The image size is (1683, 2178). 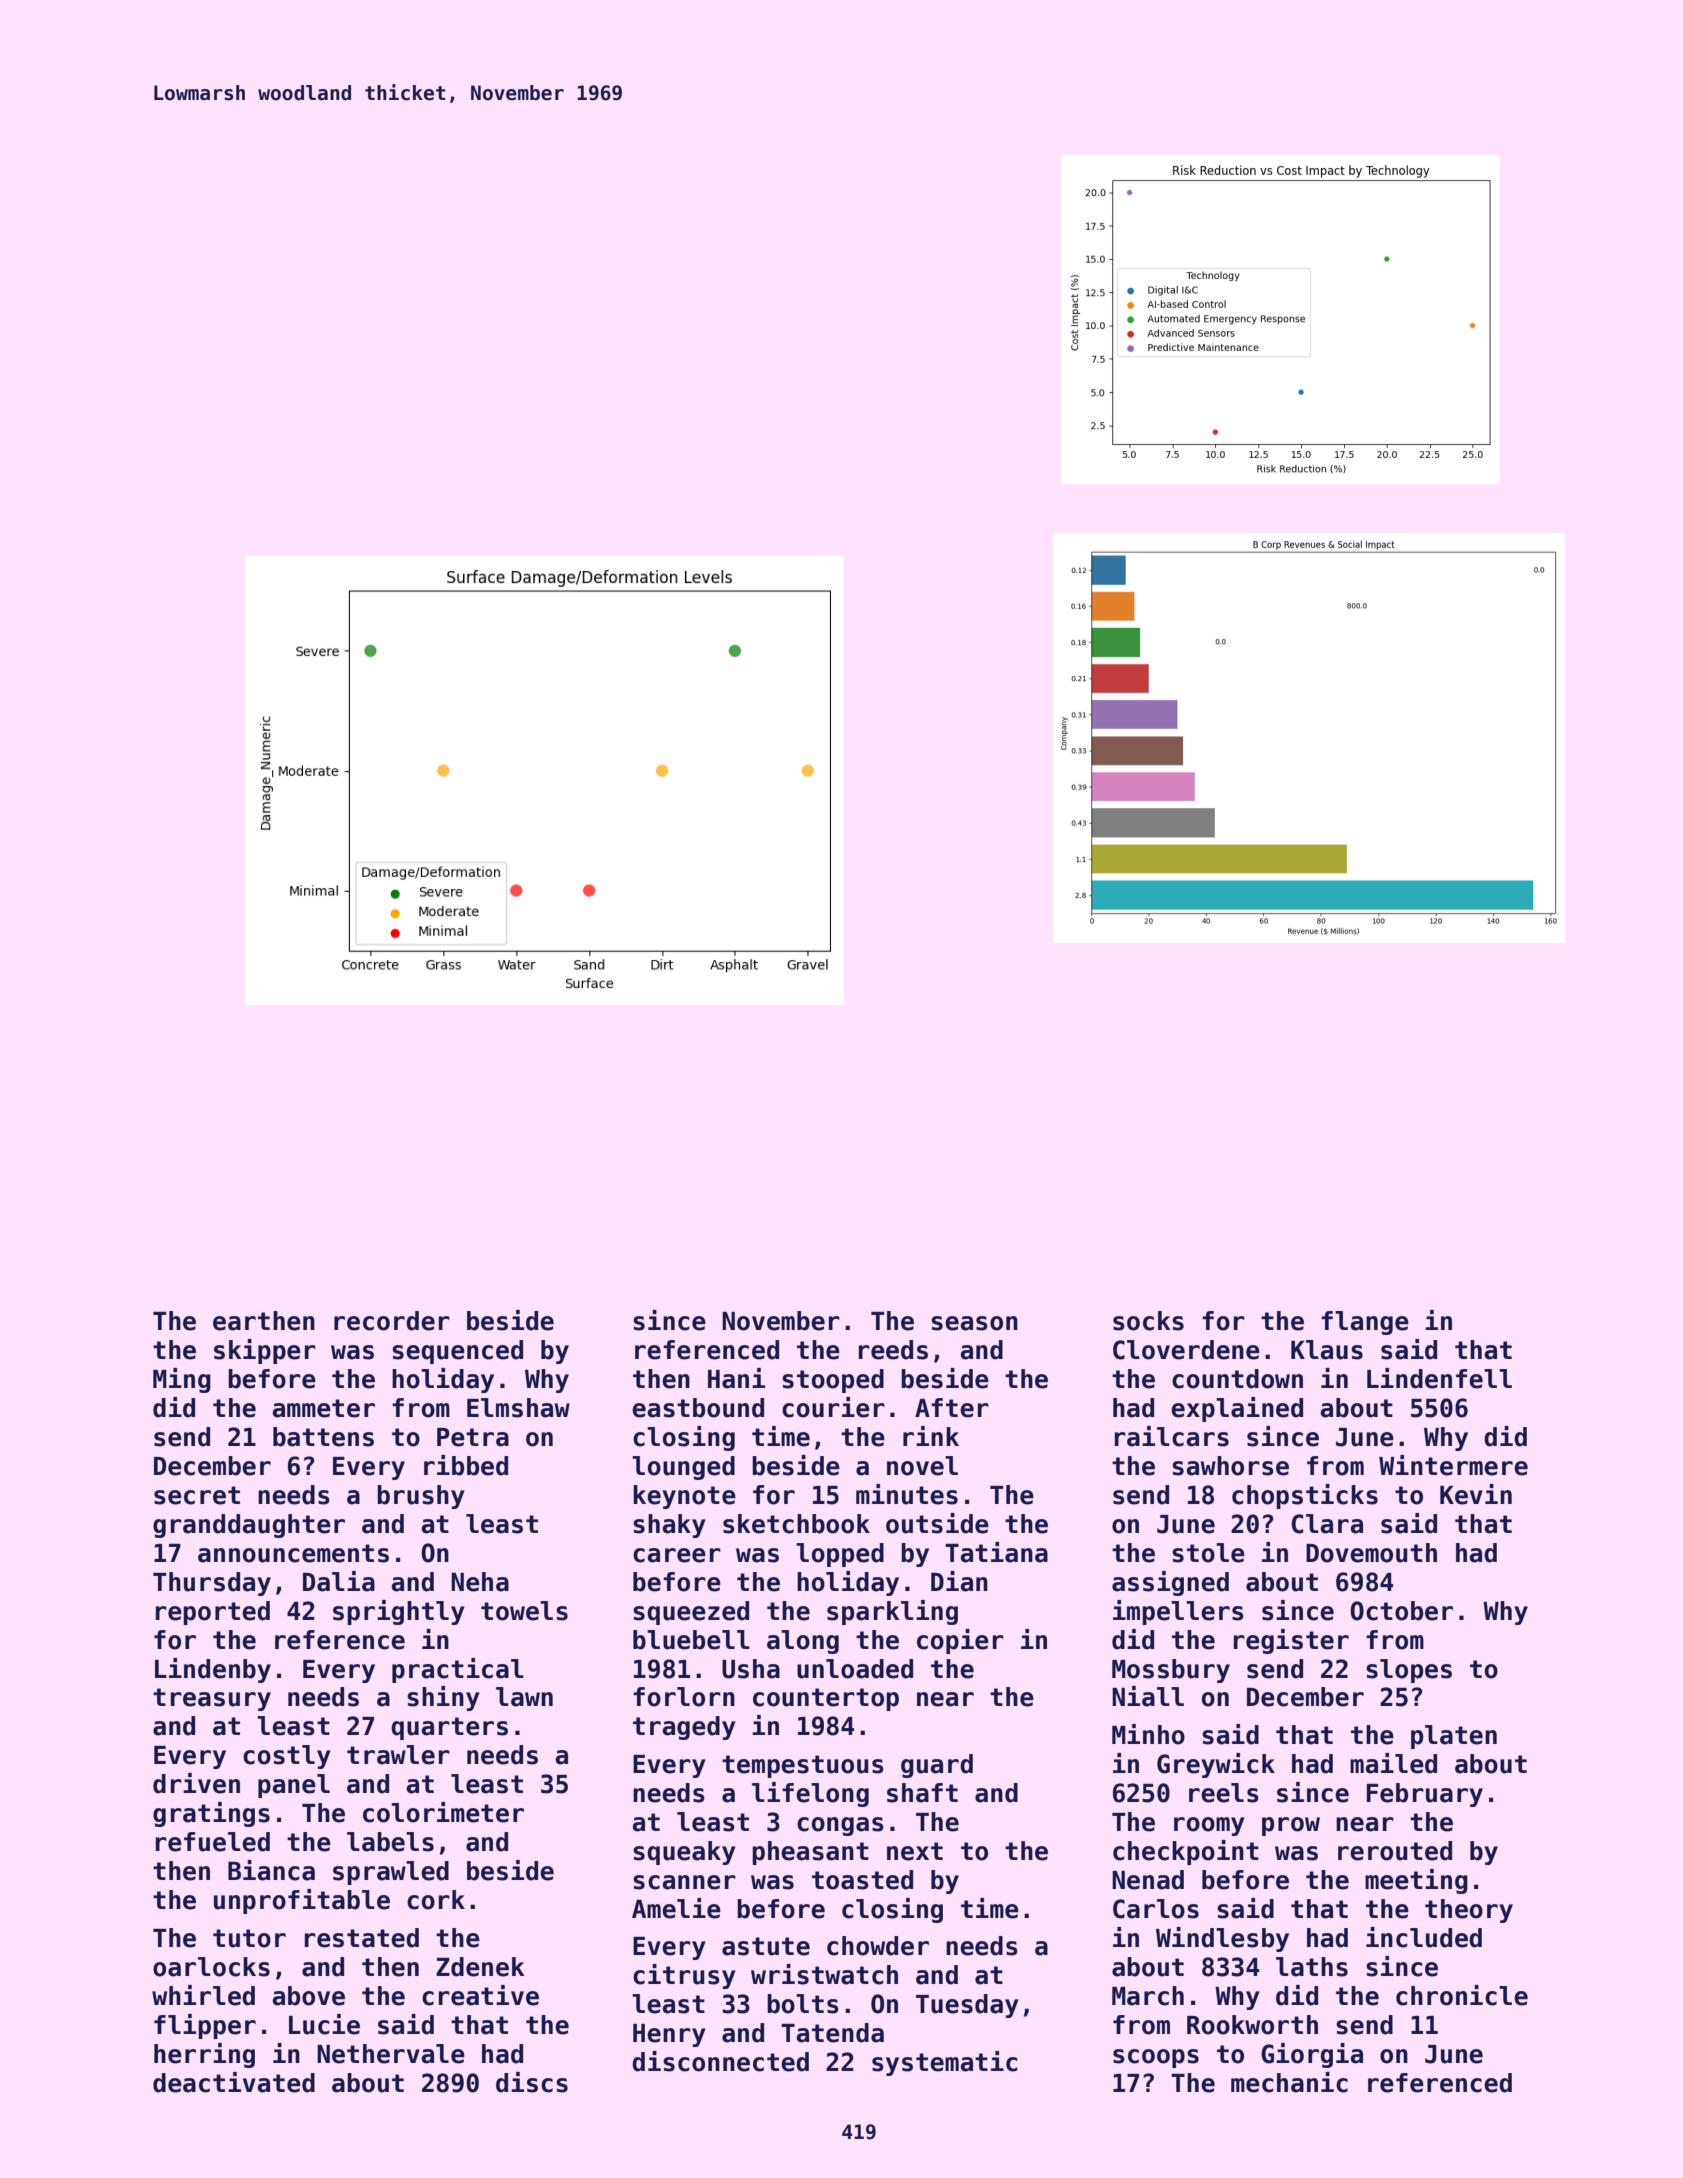 I want to click on Dian, so click(x=959, y=1581).
